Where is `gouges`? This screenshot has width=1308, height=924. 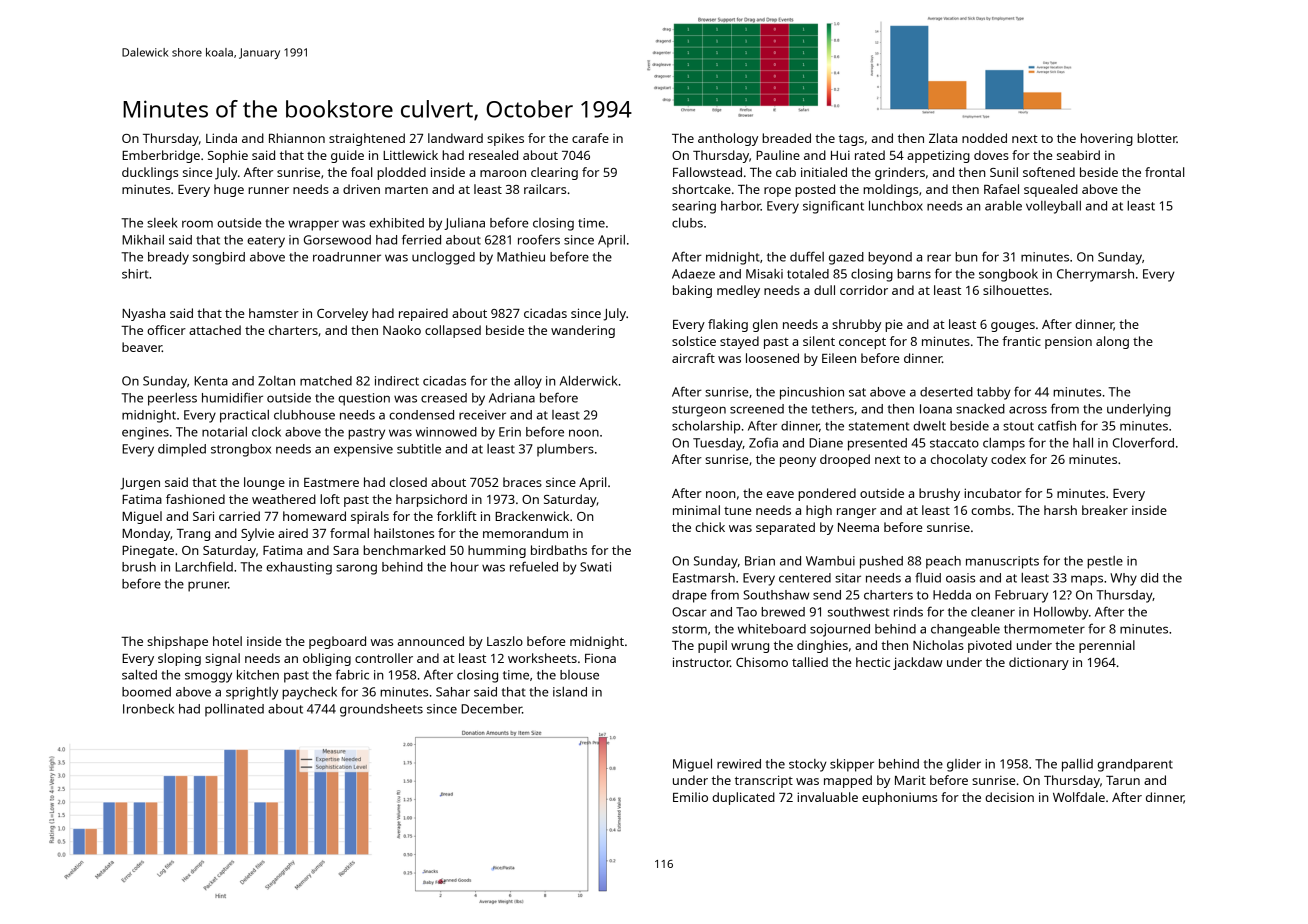
gouges is located at coordinates (1013, 327).
